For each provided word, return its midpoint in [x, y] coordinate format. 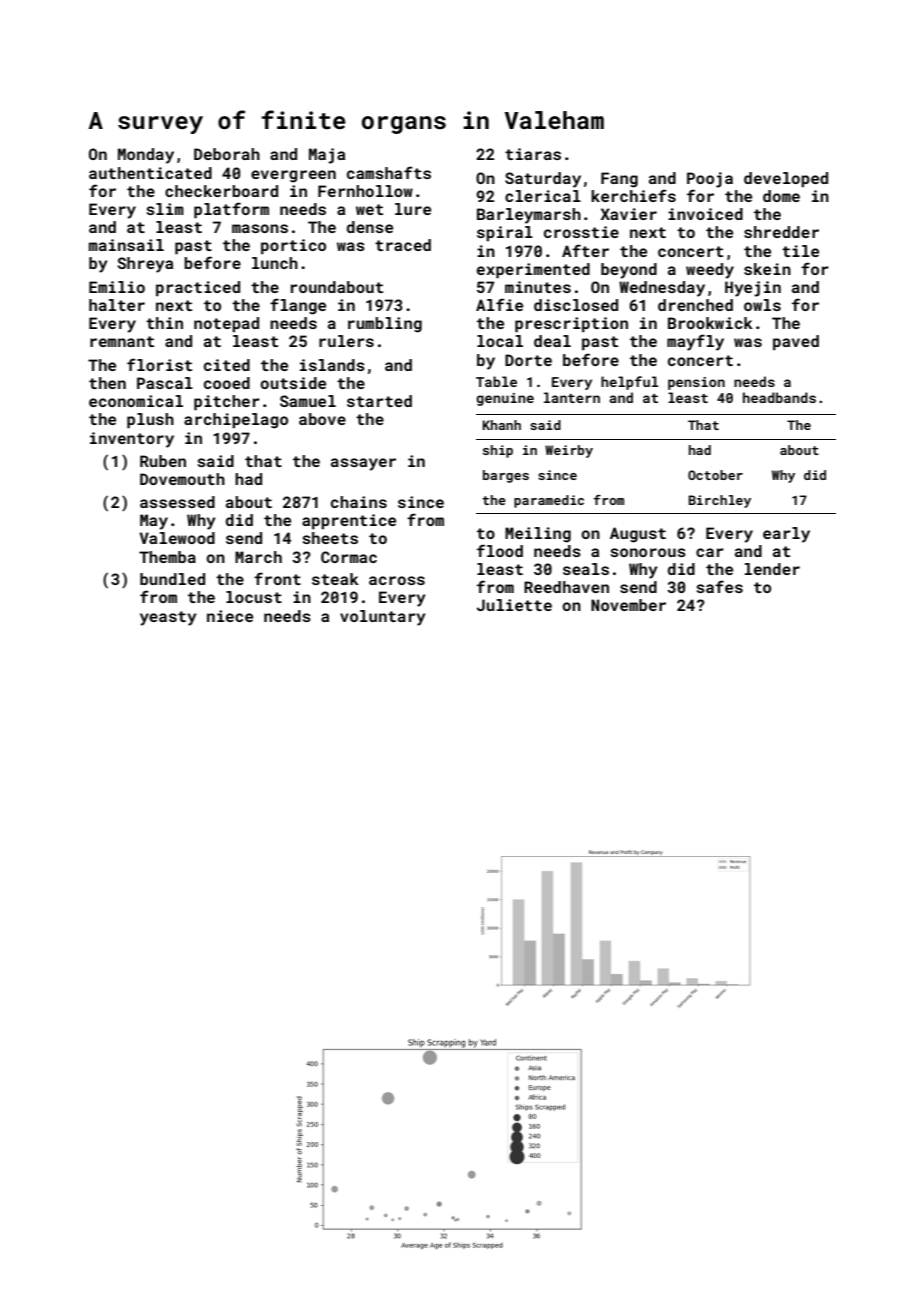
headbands [779, 397]
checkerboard [221, 191]
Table [496, 381]
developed [786, 180]
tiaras [533, 154]
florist [159, 364]
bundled [172, 579]
